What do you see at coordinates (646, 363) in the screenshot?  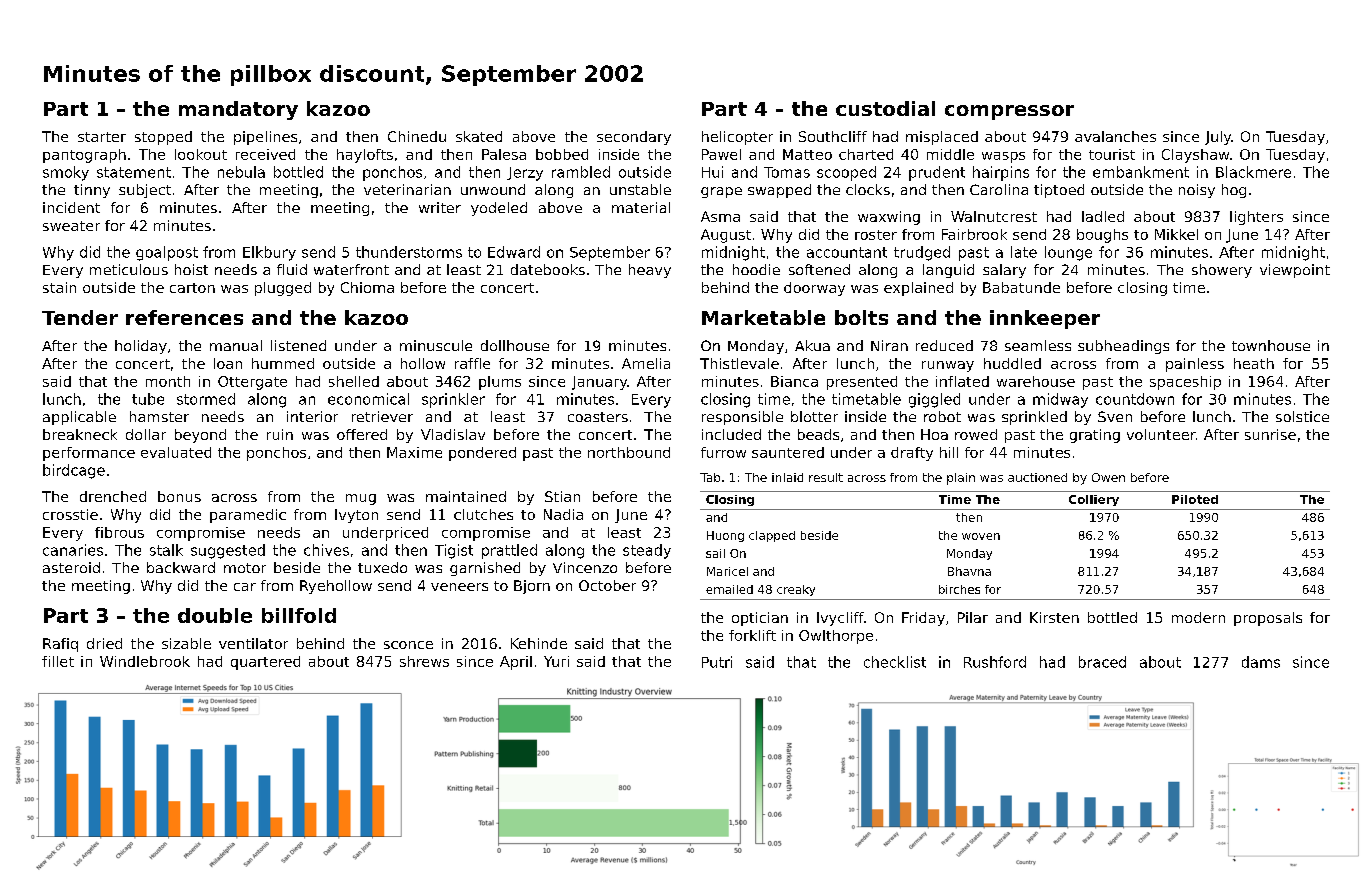 I see `Amelia` at bounding box center [646, 363].
